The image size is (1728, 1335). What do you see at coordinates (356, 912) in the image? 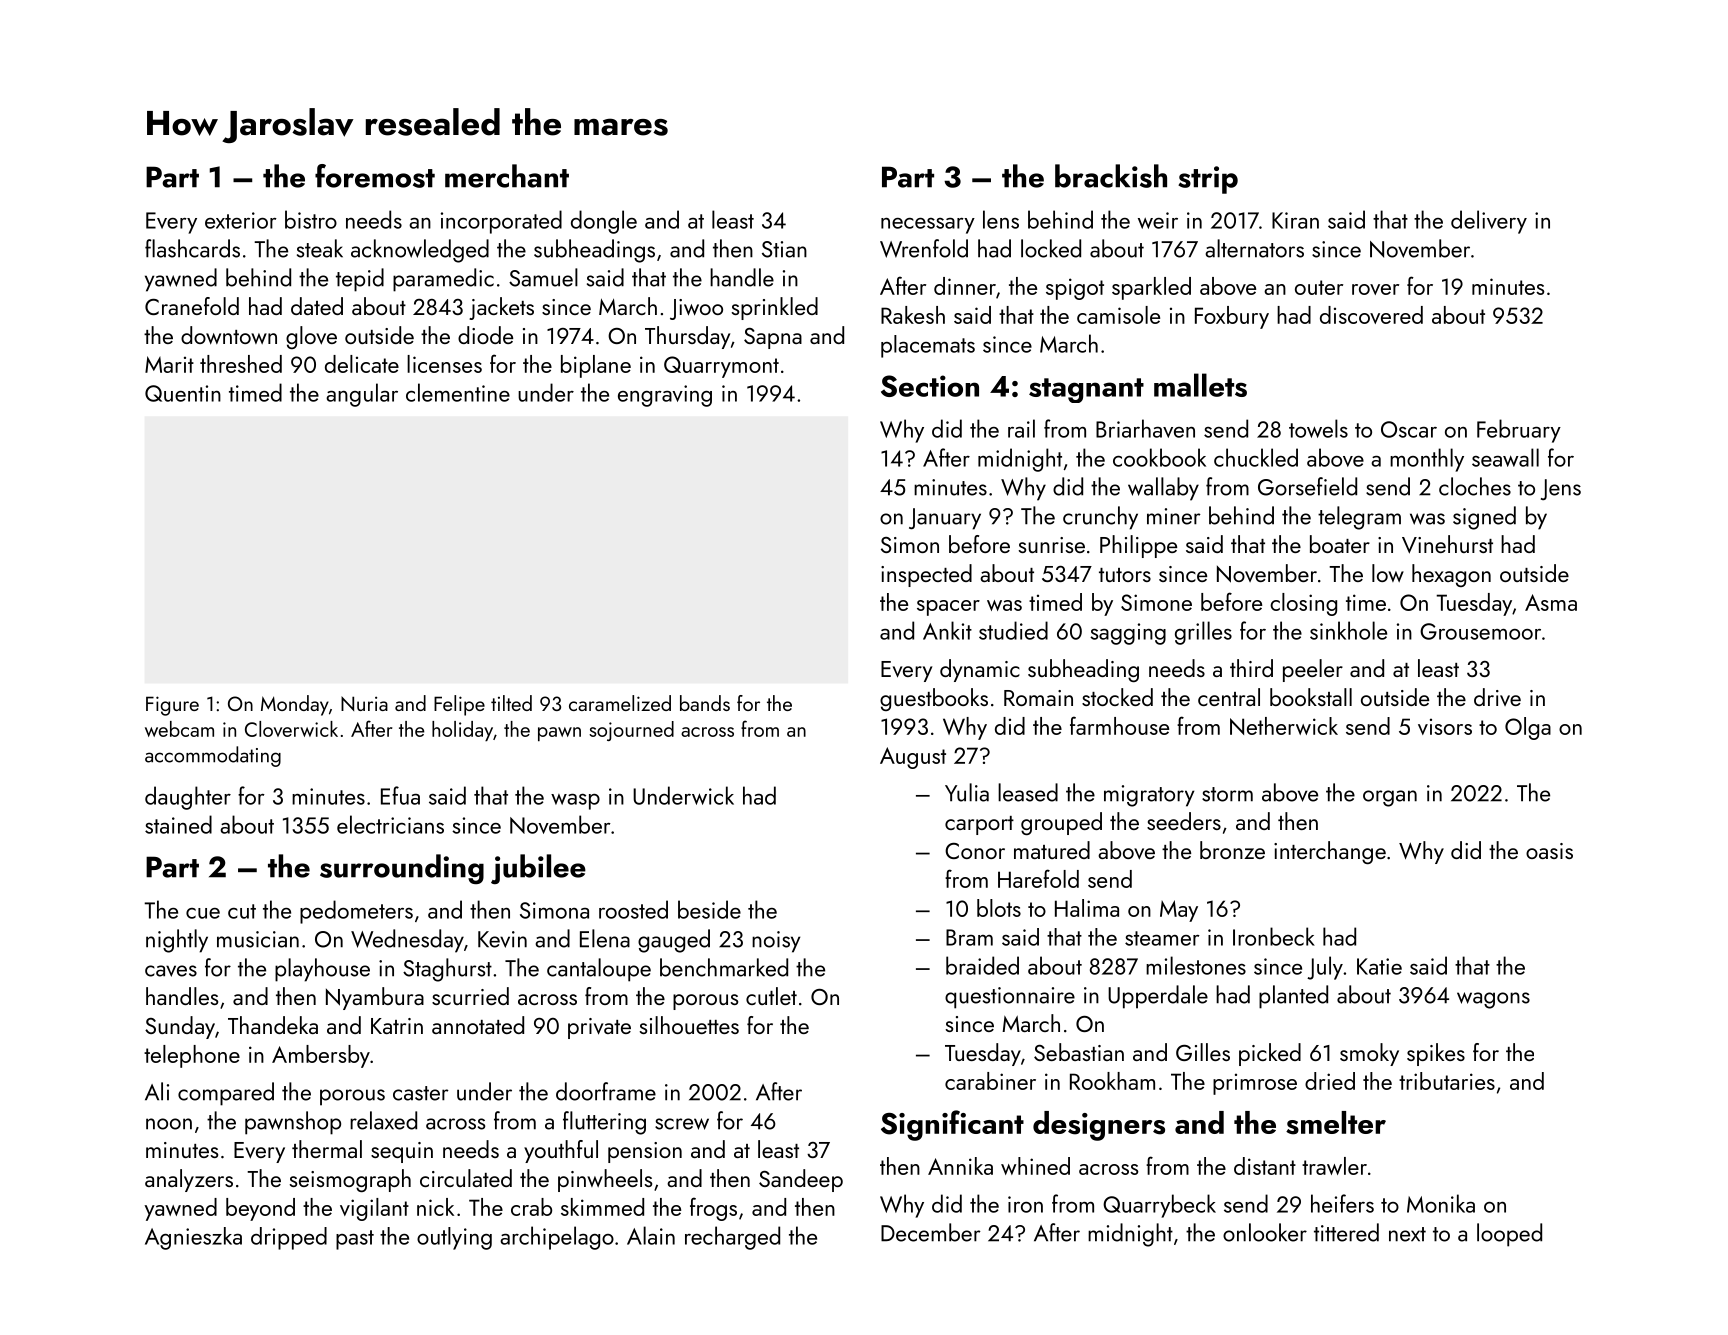
I see `pedometers` at bounding box center [356, 912].
